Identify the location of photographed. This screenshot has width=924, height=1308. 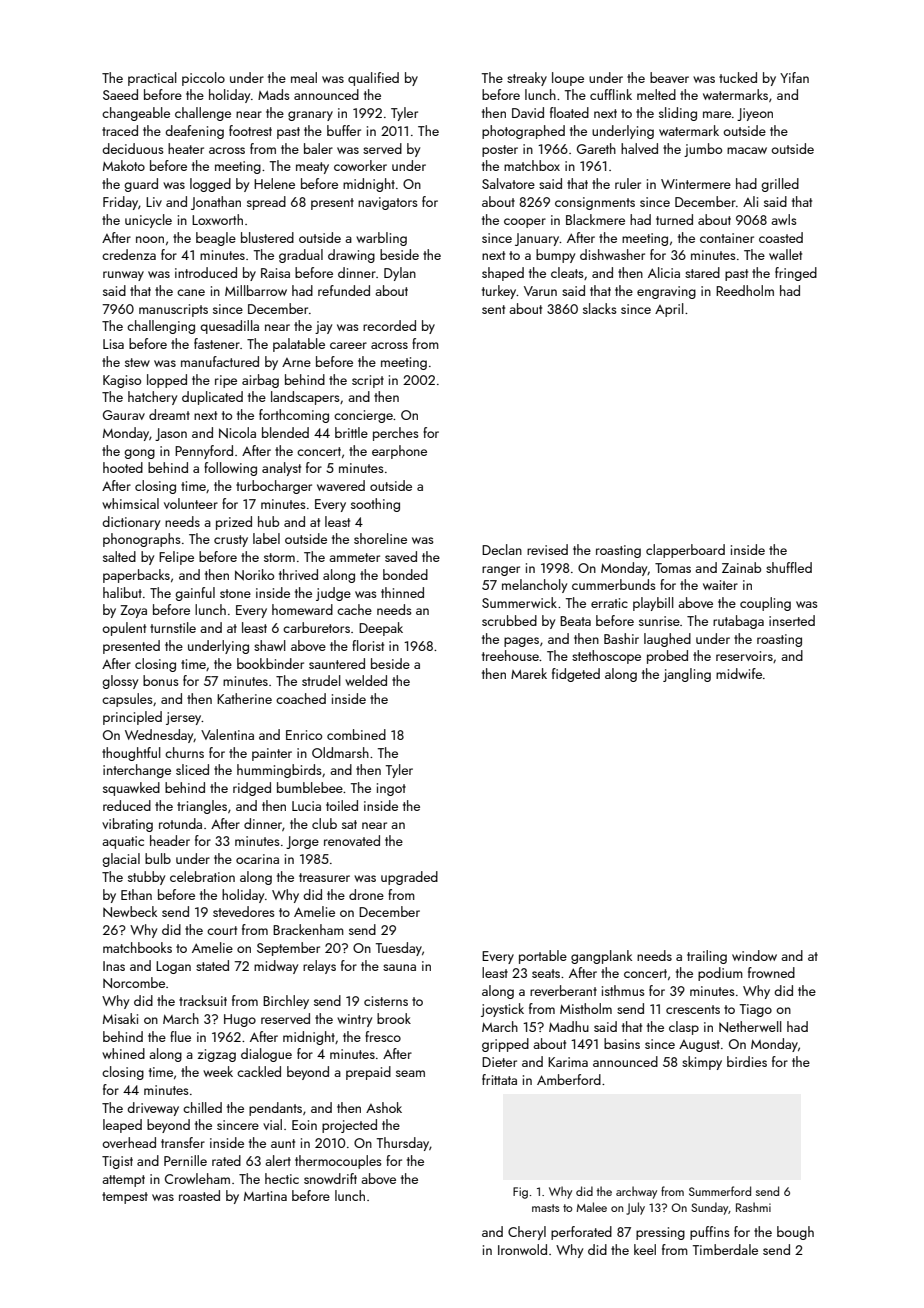
(523, 132).
